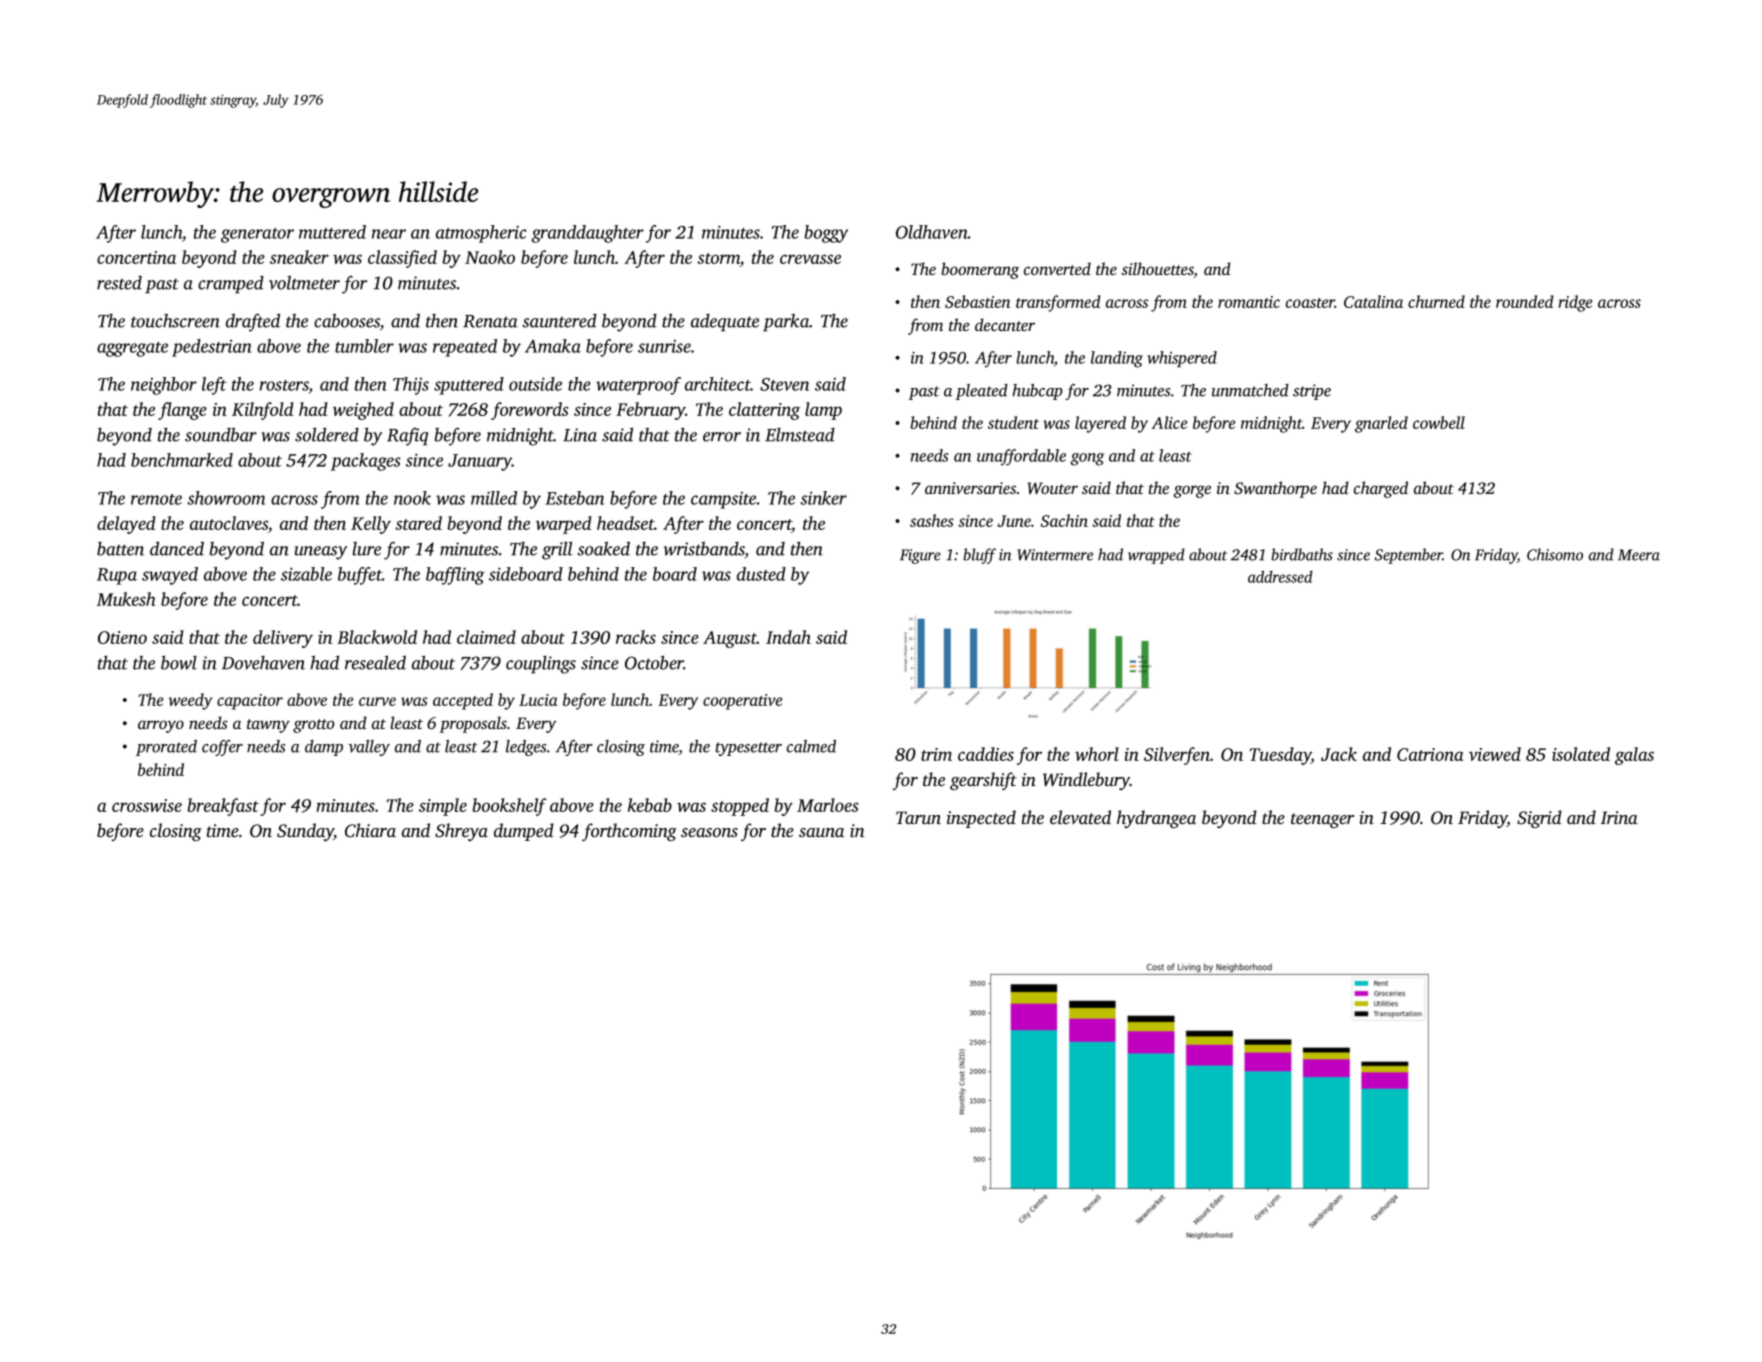 This screenshot has width=1762, height=1362. What do you see at coordinates (360, 576) in the screenshot?
I see `buffet` at bounding box center [360, 576].
